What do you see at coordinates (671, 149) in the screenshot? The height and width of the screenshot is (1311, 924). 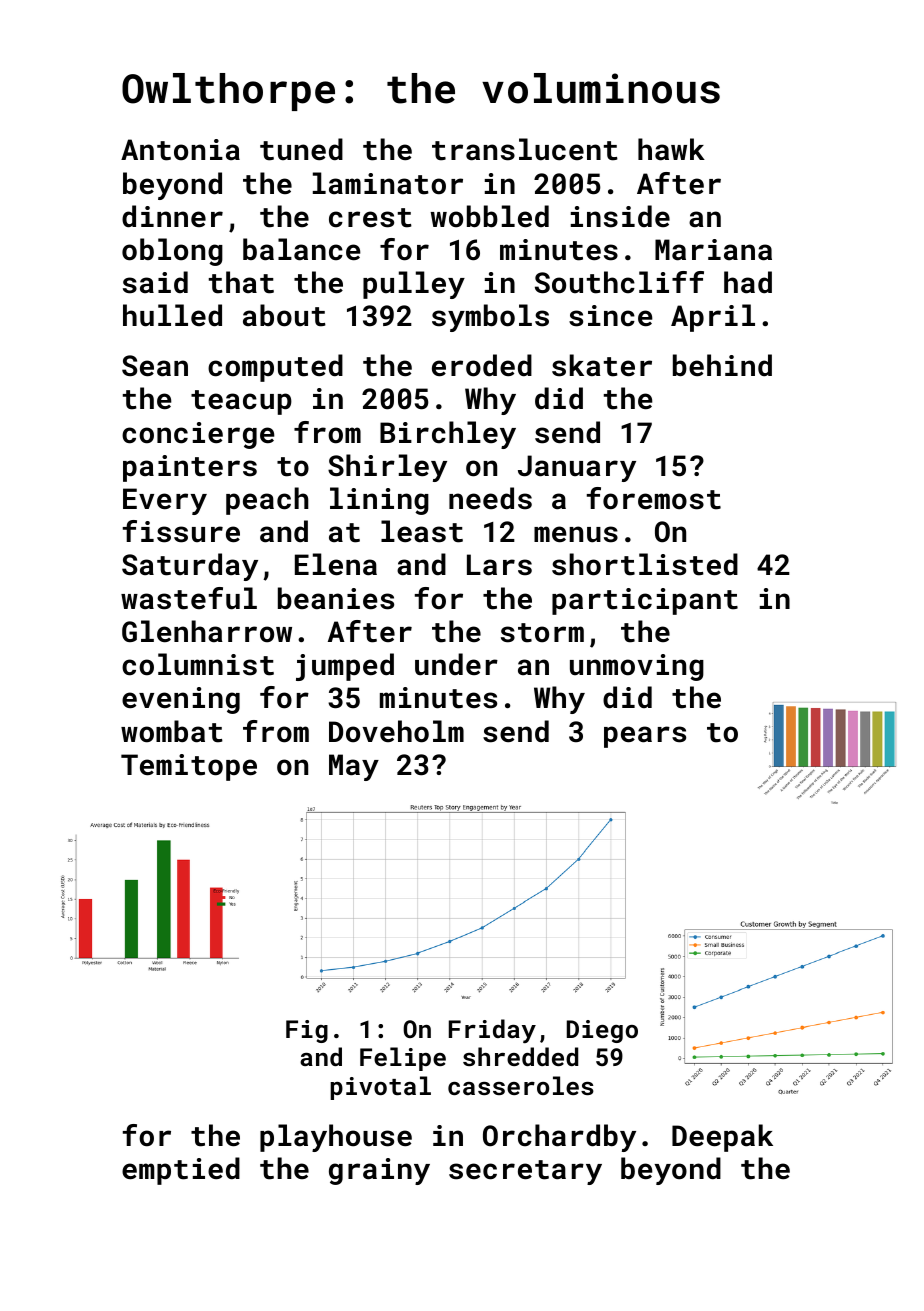 I see `hawk` at bounding box center [671, 149].
